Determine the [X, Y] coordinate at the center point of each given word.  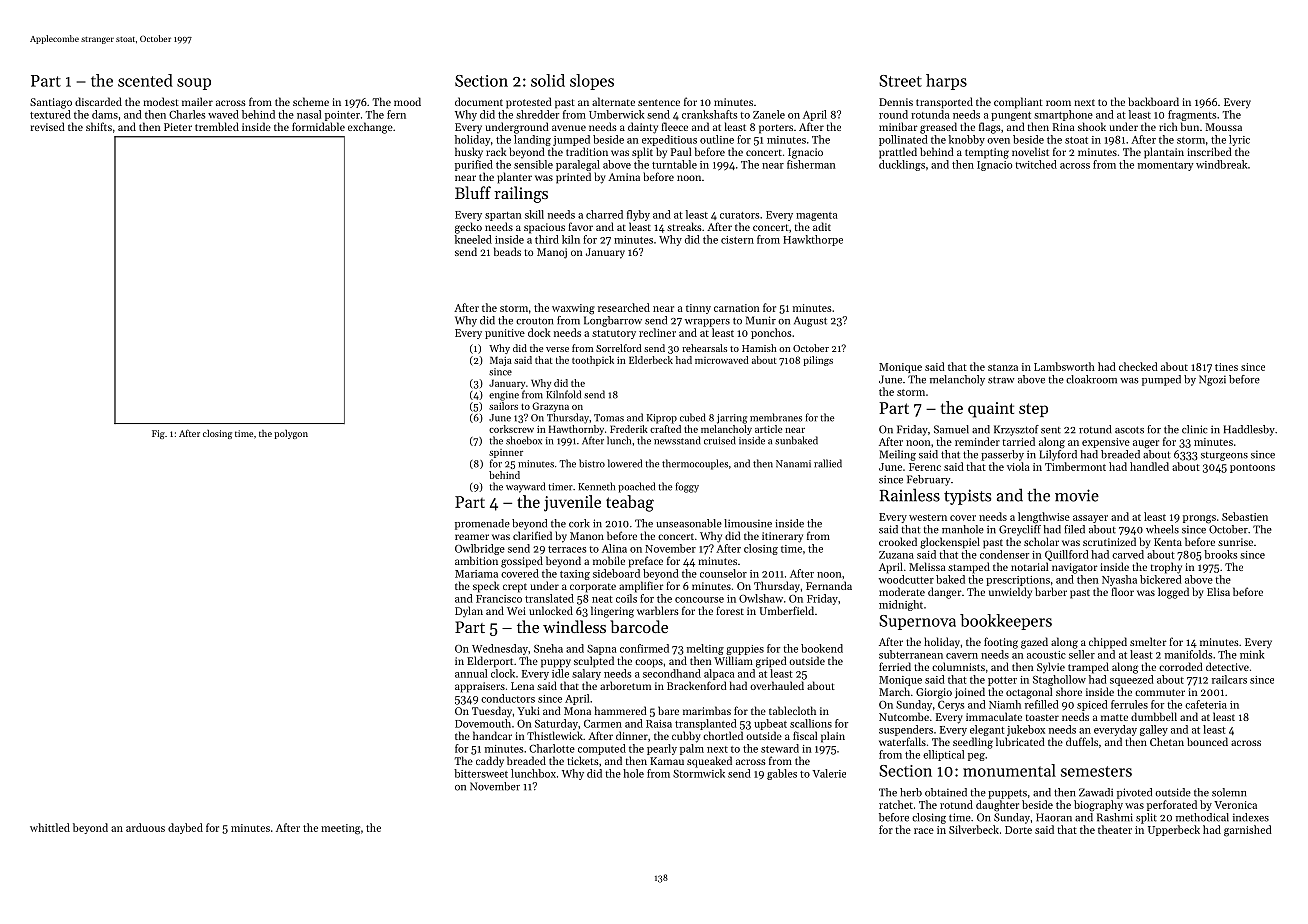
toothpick [593, 361]
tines [1226, 367]
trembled [217, 126]
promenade [482, 524]
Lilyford [1058, 455]
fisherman [811, 164]
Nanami [793, 464]
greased [938, 128]
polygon [291, 434]
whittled [50, 827]
